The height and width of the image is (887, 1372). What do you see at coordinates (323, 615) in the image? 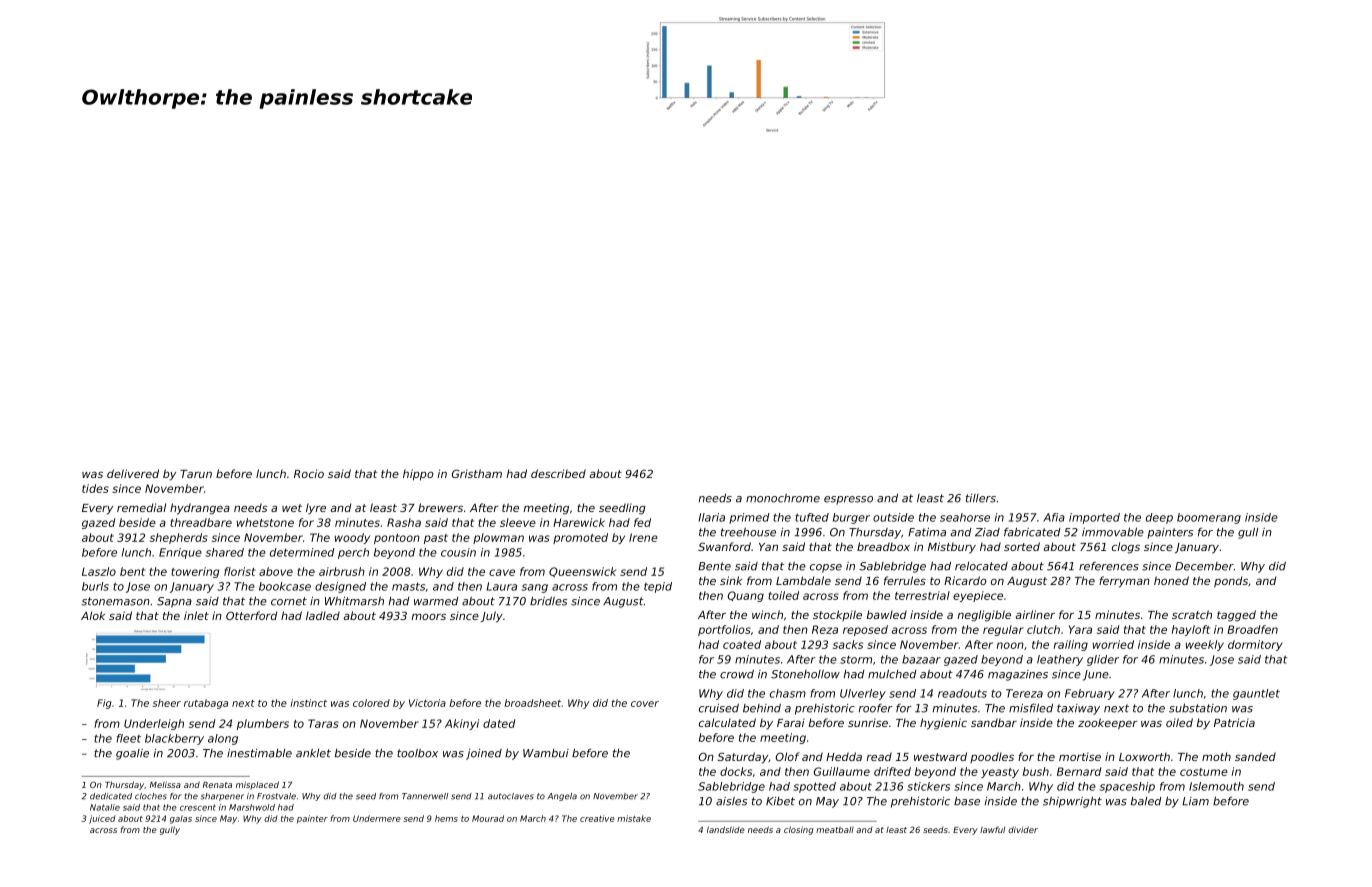
I see `ladled` at bounding box center [323, 615].
